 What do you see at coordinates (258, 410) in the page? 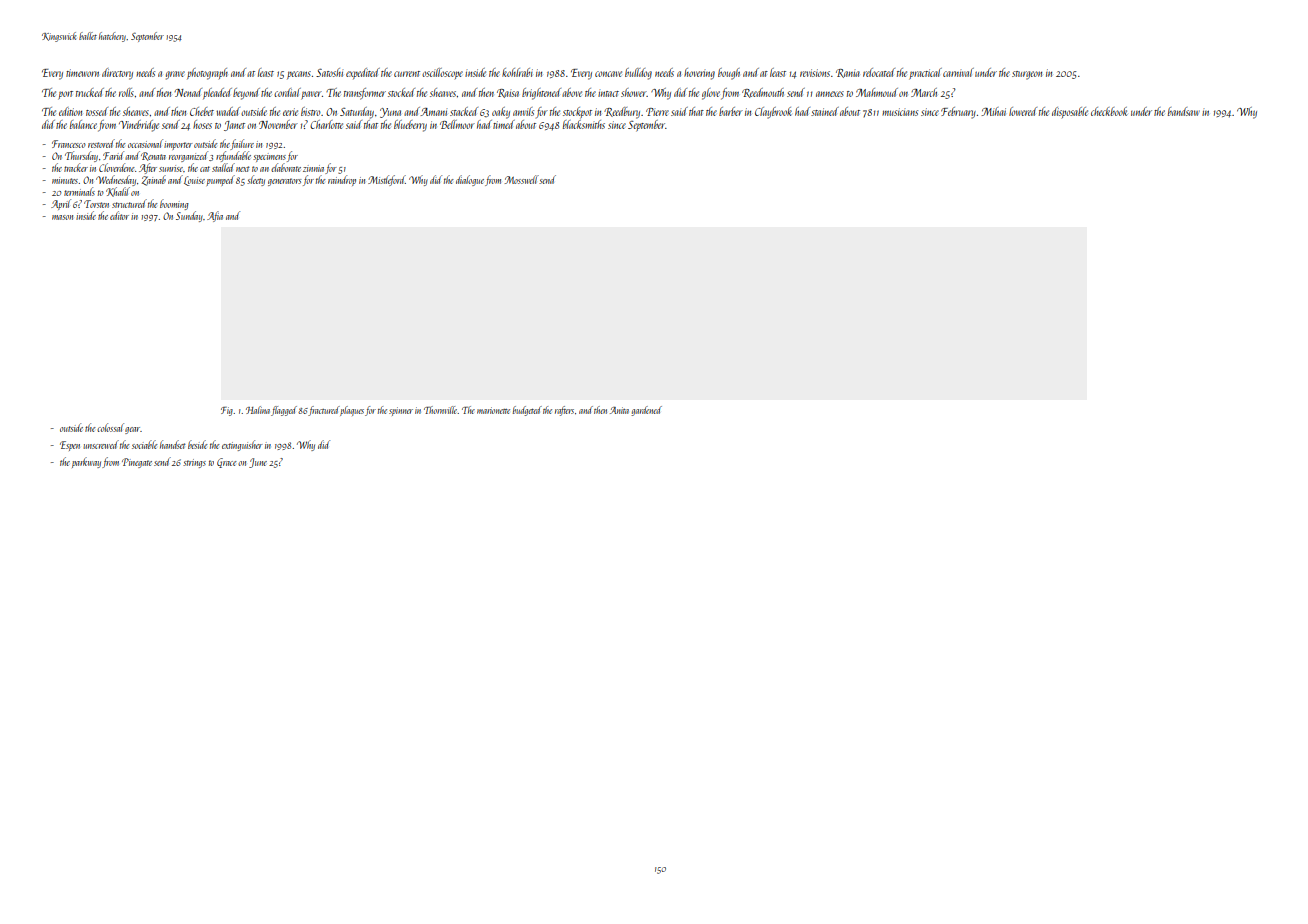
I see `Halina` at bounding box center [258, 410].
